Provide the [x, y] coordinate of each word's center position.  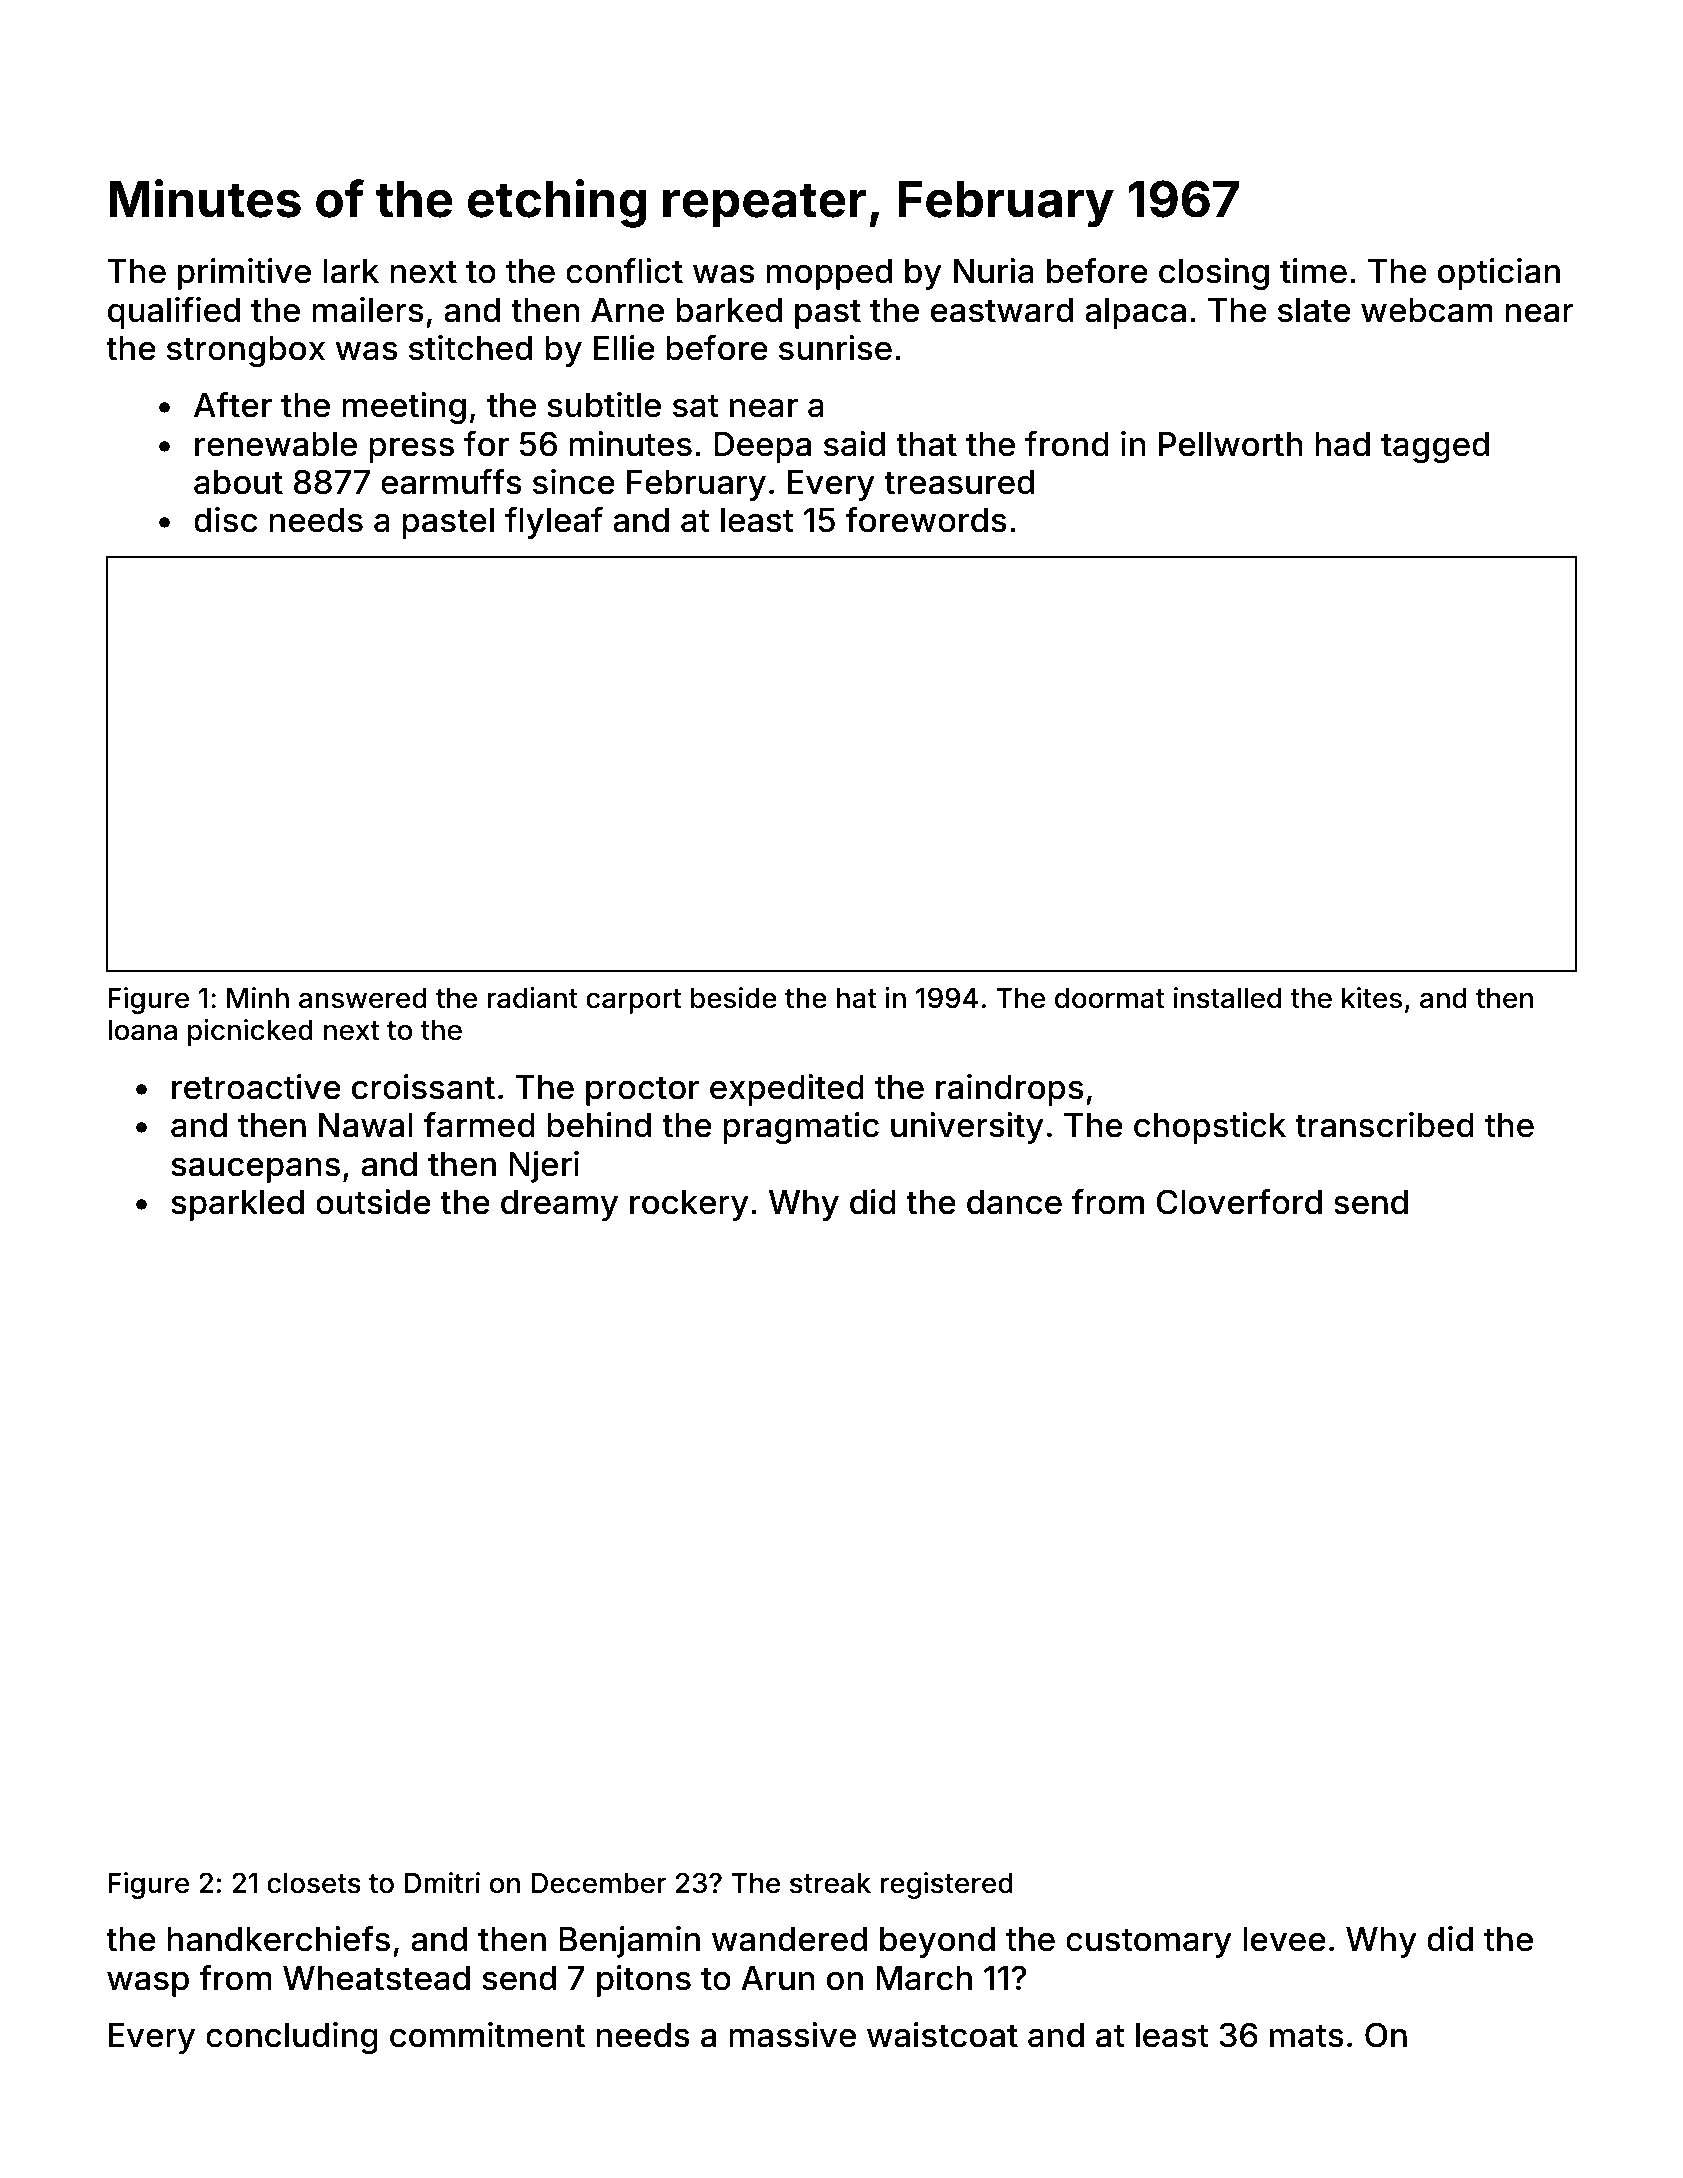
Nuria [994, 271]
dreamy [559, 1205]
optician [1499, 274]
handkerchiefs [278, 1939]
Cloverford [1239, 1202]
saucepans [255, 1170]
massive [792, 2035]
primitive [244, 274]
